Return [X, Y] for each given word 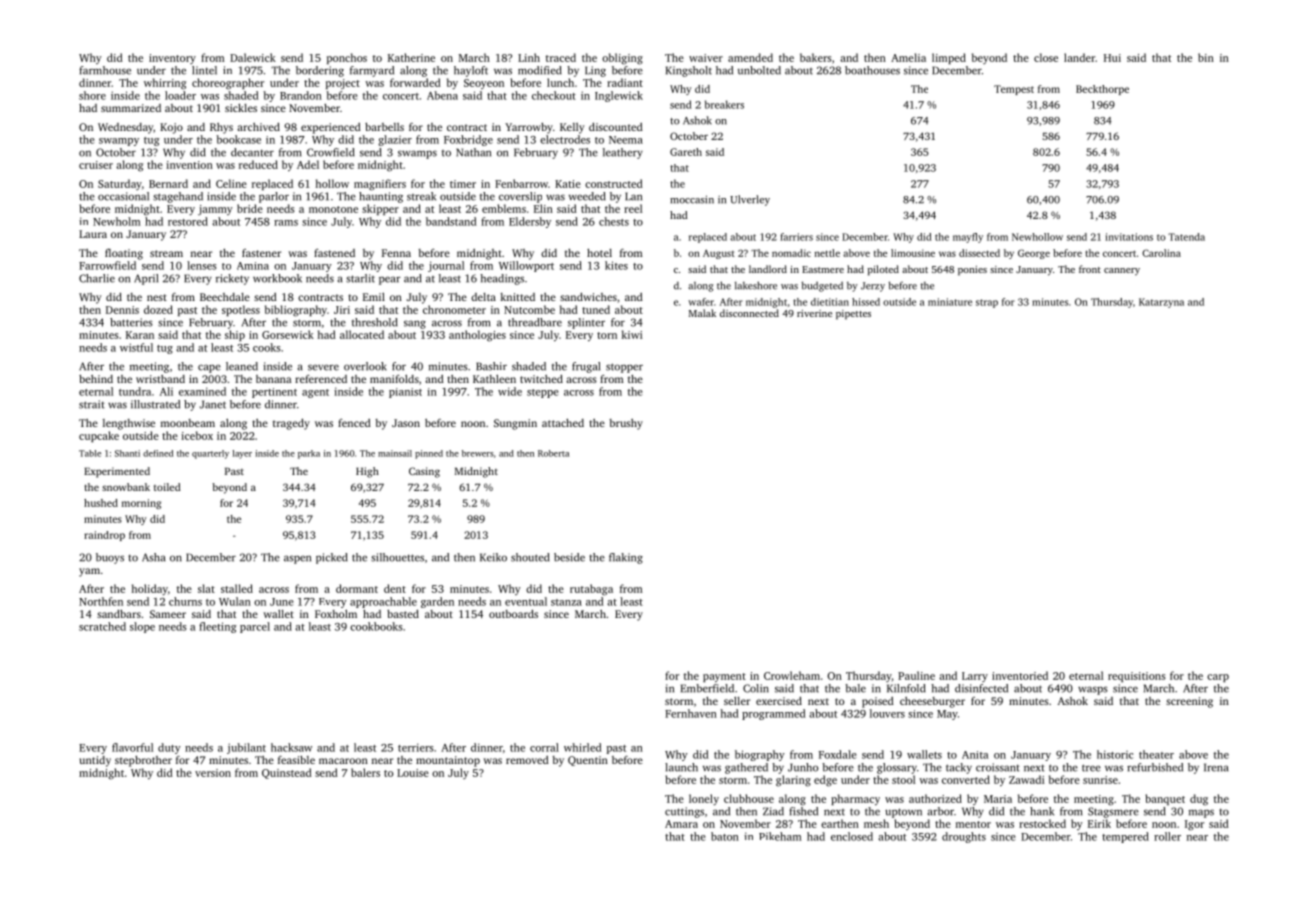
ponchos [347, 58]
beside [569, 557]
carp [1218, 678]
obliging [622, 59]
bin [1206, 57]
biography [760, 755]
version [213, 773]
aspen [297, 559]
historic [1115, 754]
